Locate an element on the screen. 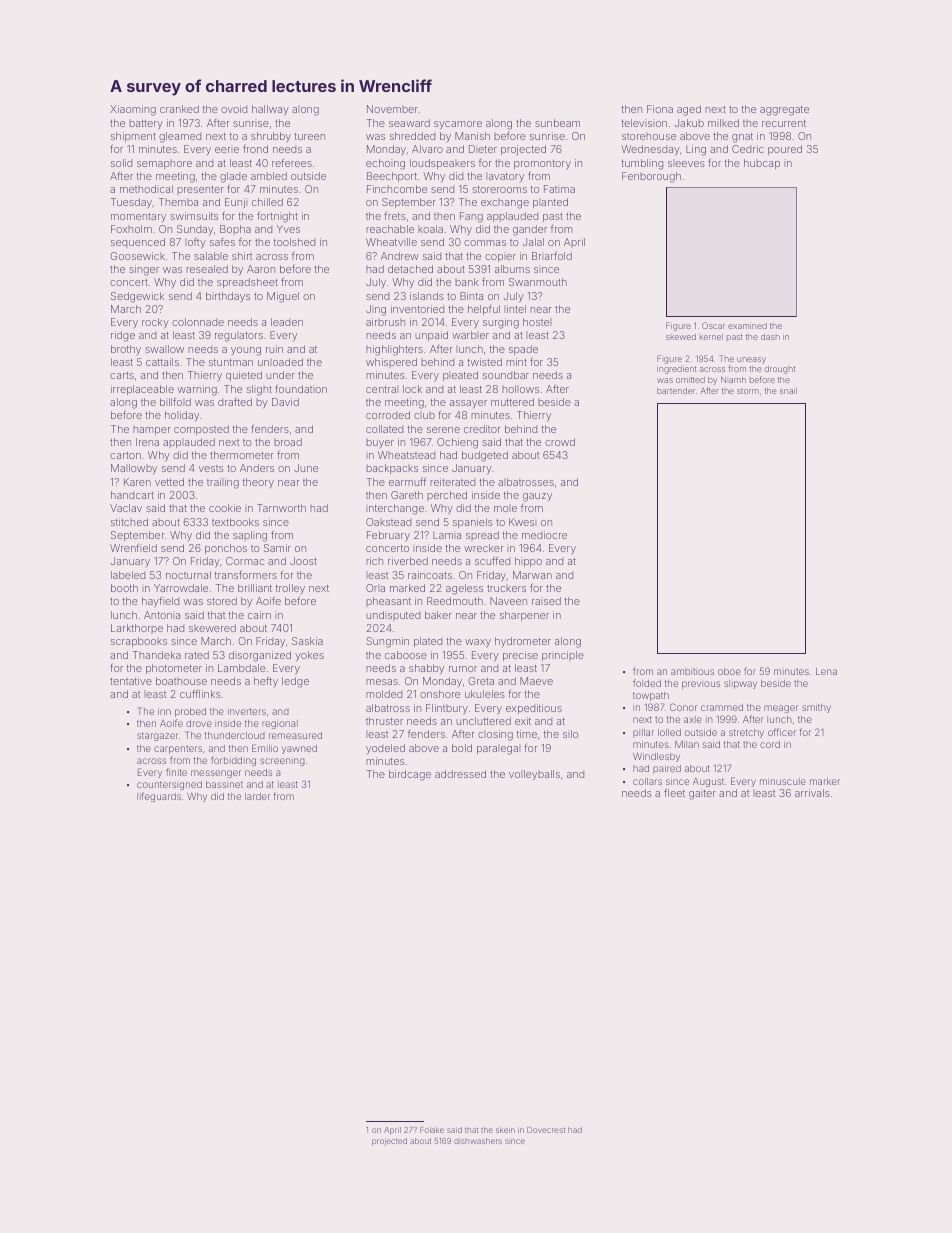 The height and width of the screenshot is (1233, 952). nocturnal is located at coordinates (188, 575).
